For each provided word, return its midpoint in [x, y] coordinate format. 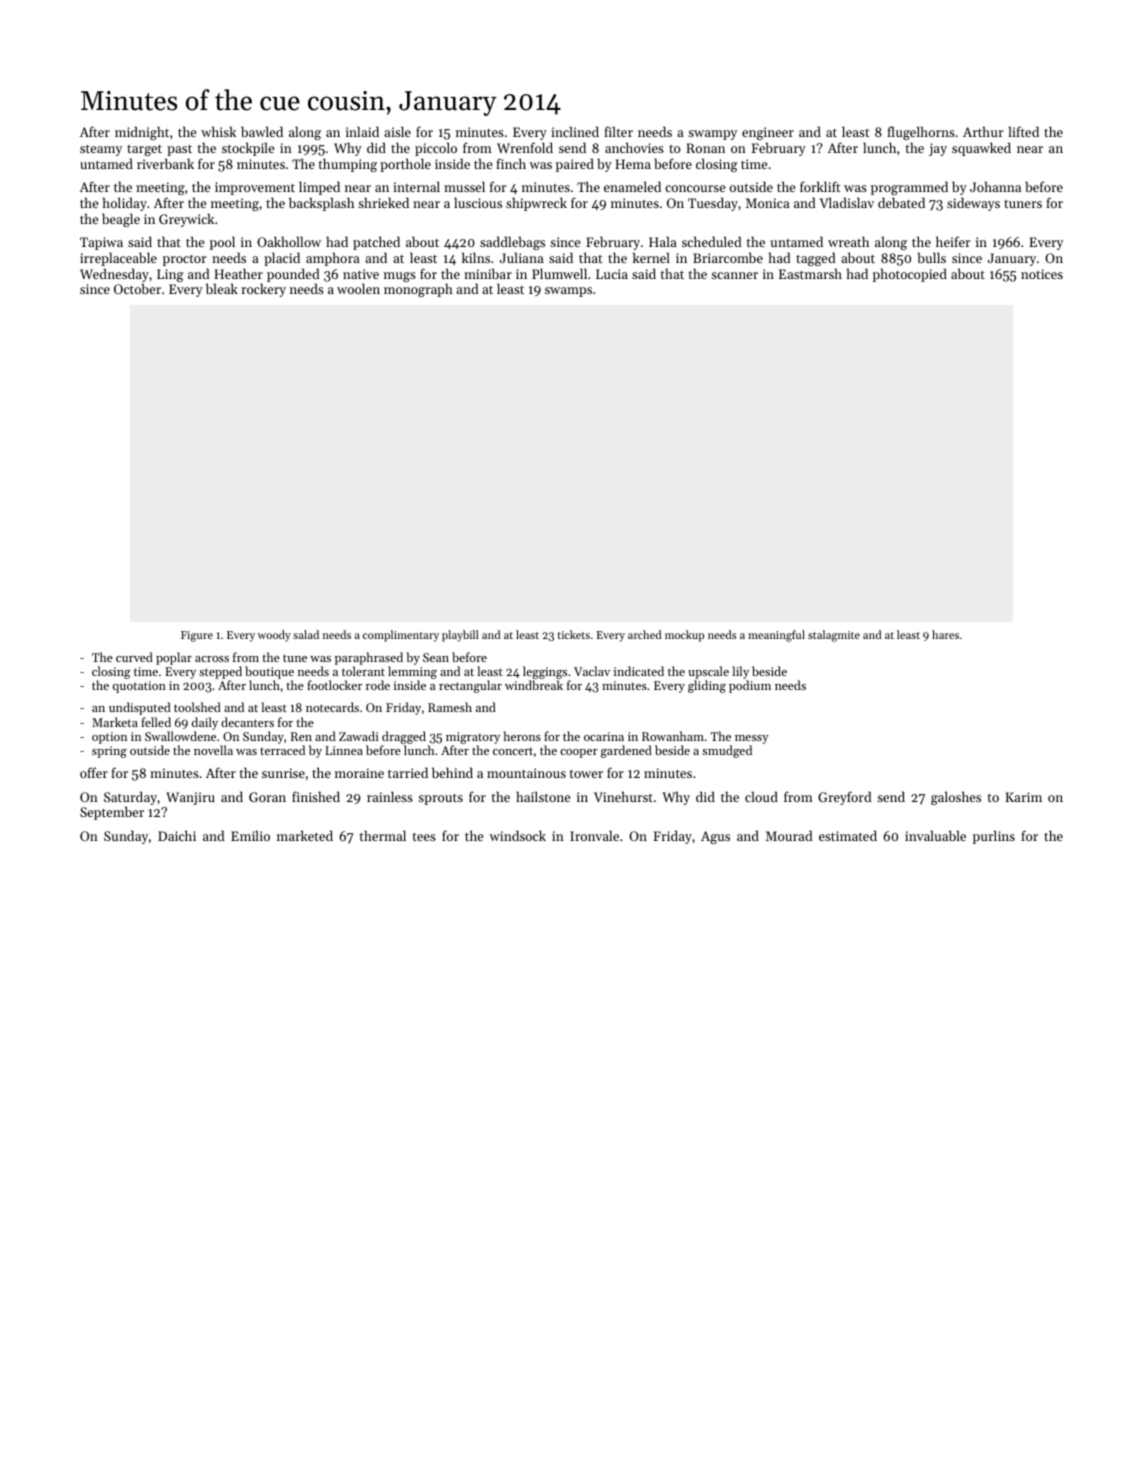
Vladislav [846, 202]
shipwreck [536, 204]
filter [618, 131]
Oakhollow [289, 241]
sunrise [283, 773]
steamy [101, 150]
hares [945, 634]
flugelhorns [921, 133]
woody [274, 636]
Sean [436, 657]
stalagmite [834, 636]
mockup [684, 636]
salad [306, 634]
